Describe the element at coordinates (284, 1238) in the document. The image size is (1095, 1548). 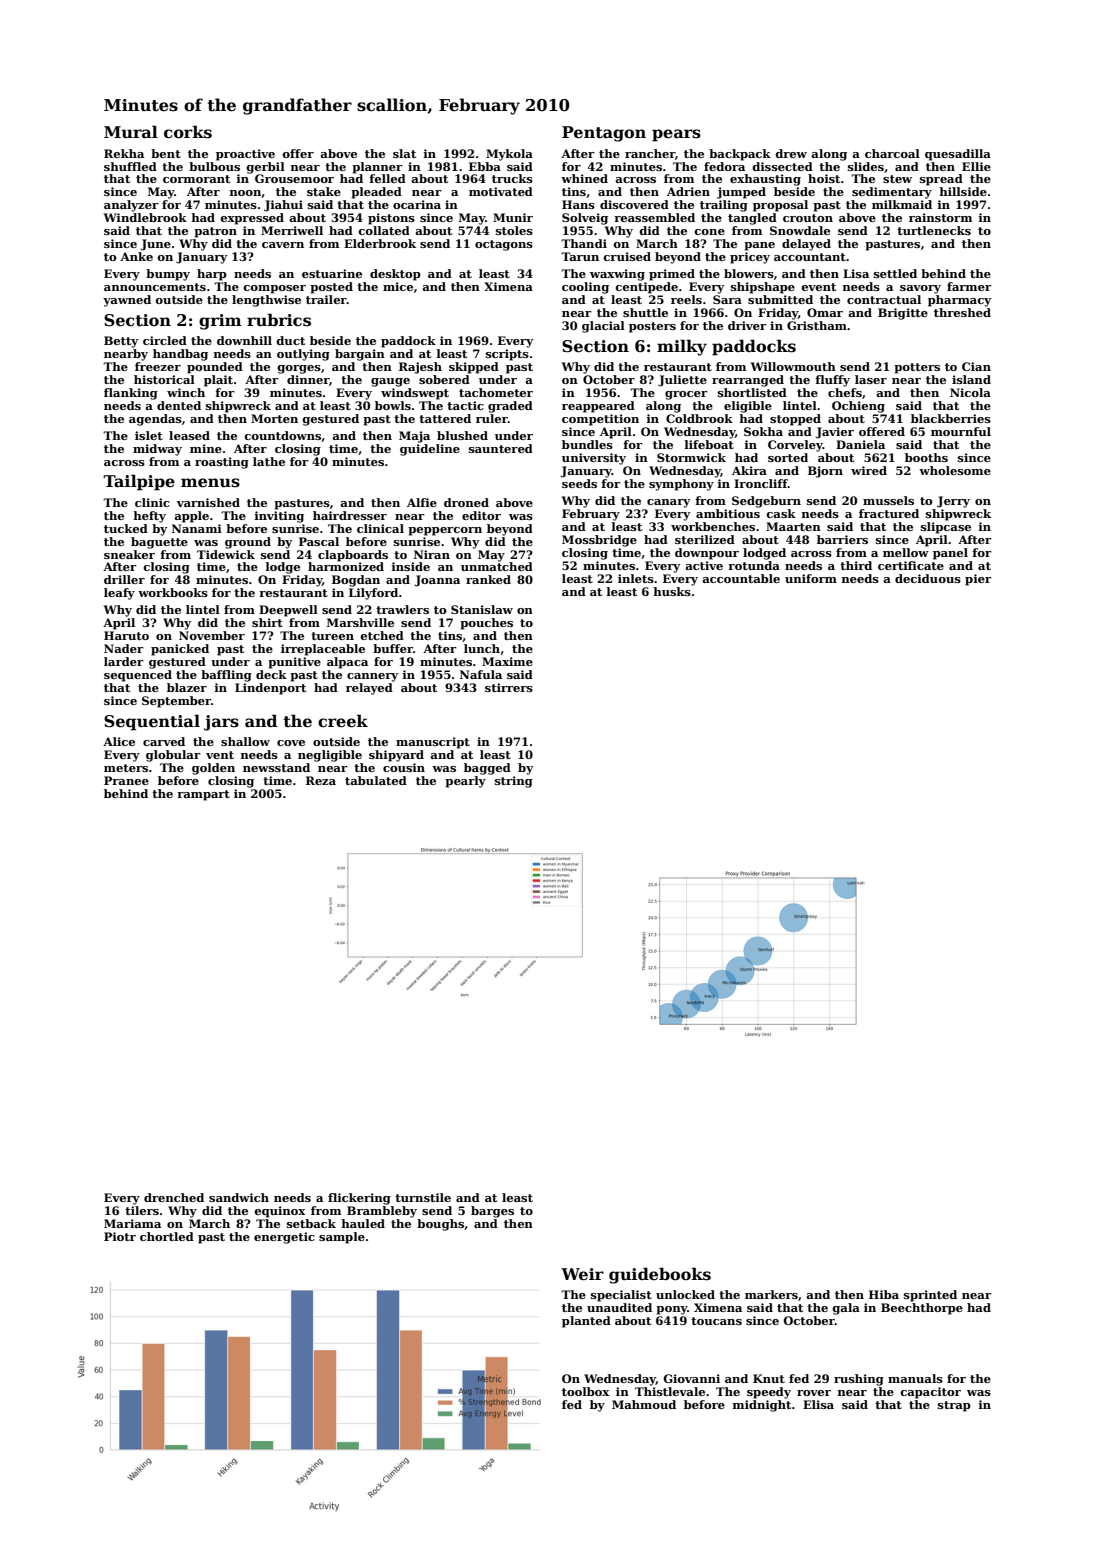
I see `energetic` at that location.
